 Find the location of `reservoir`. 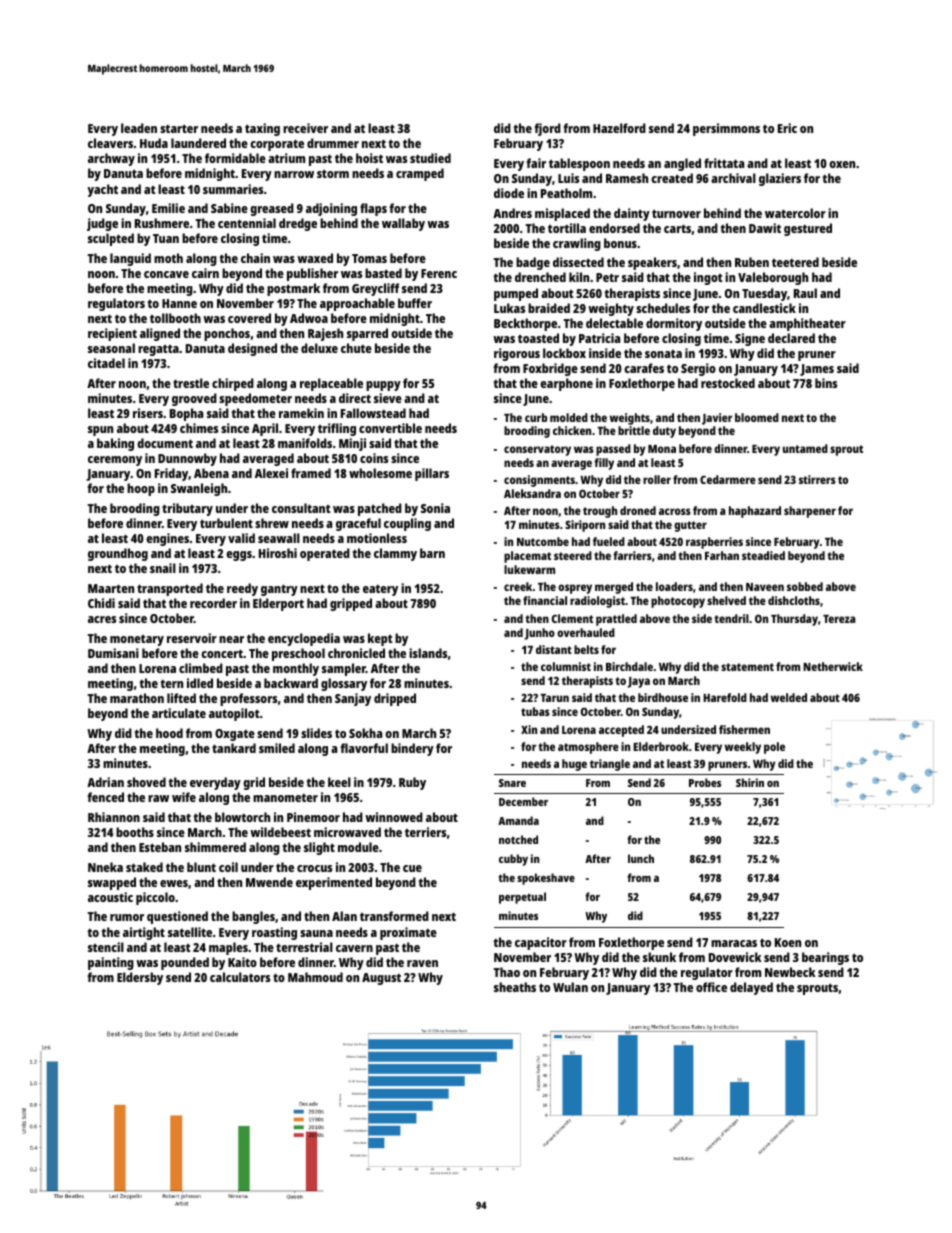

reservoir is located at coordinates (192, 638).
